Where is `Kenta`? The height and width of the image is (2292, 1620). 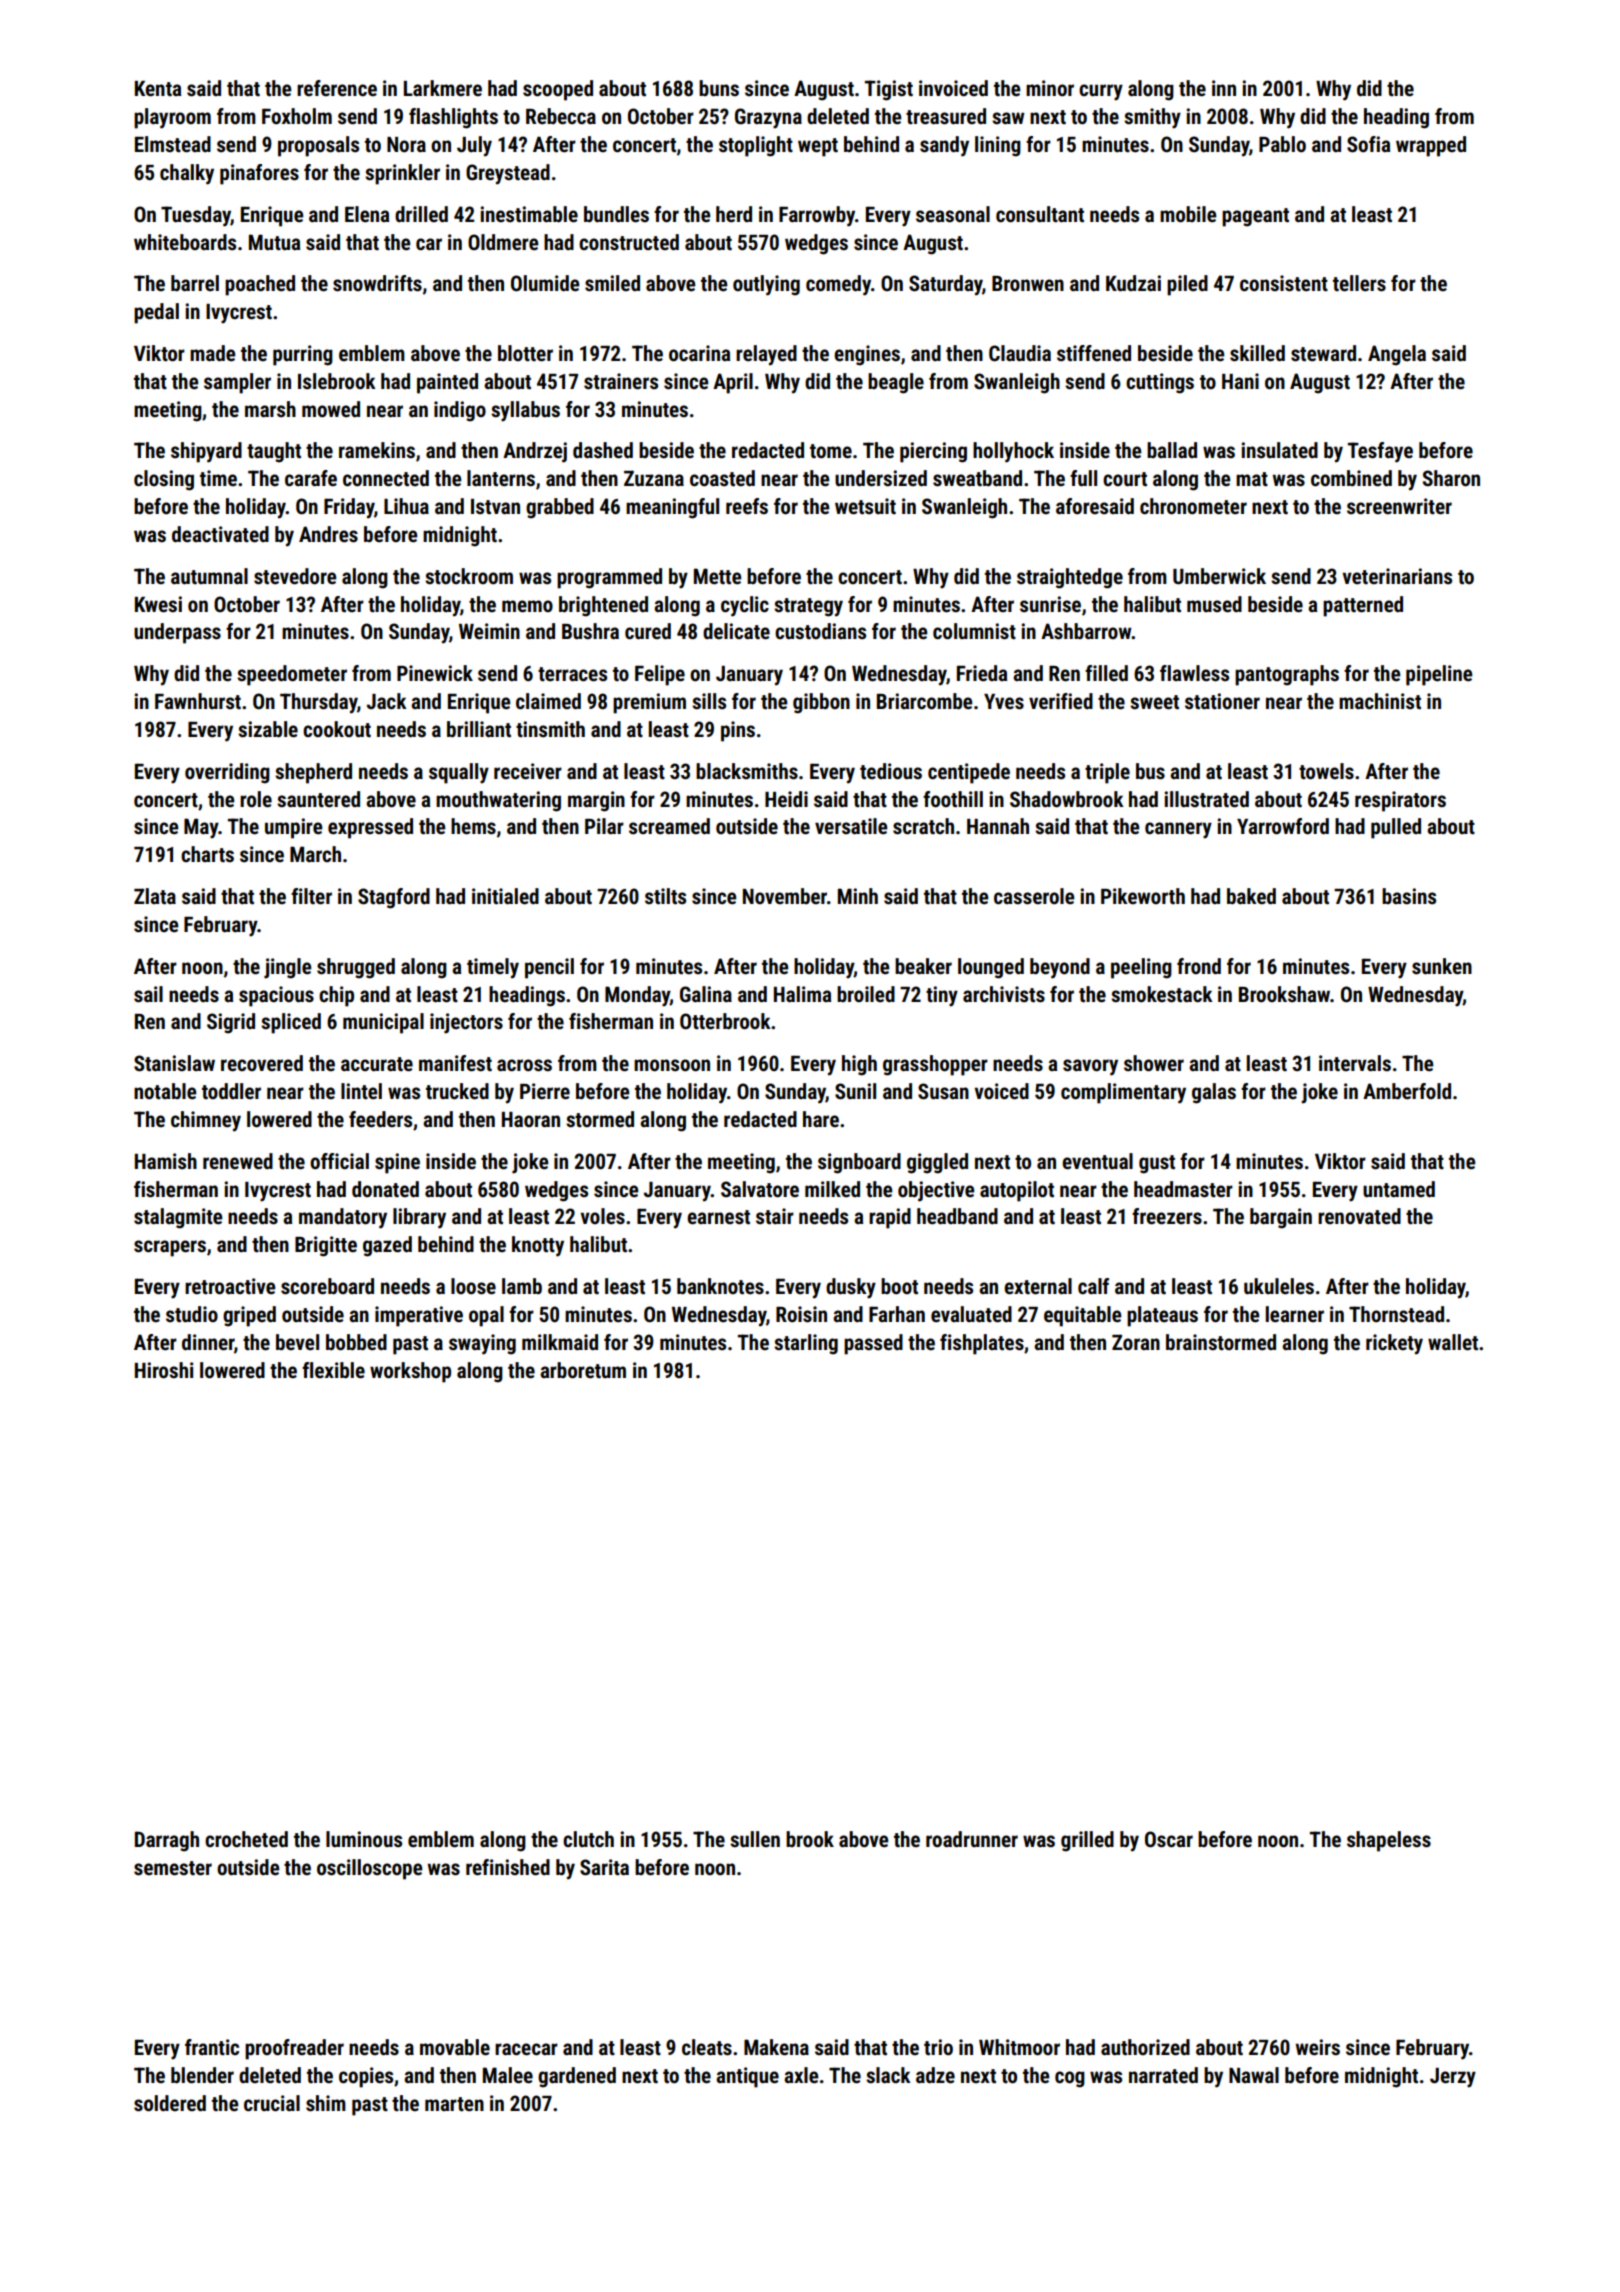 Kenta is located at coordinates (158, 89).
